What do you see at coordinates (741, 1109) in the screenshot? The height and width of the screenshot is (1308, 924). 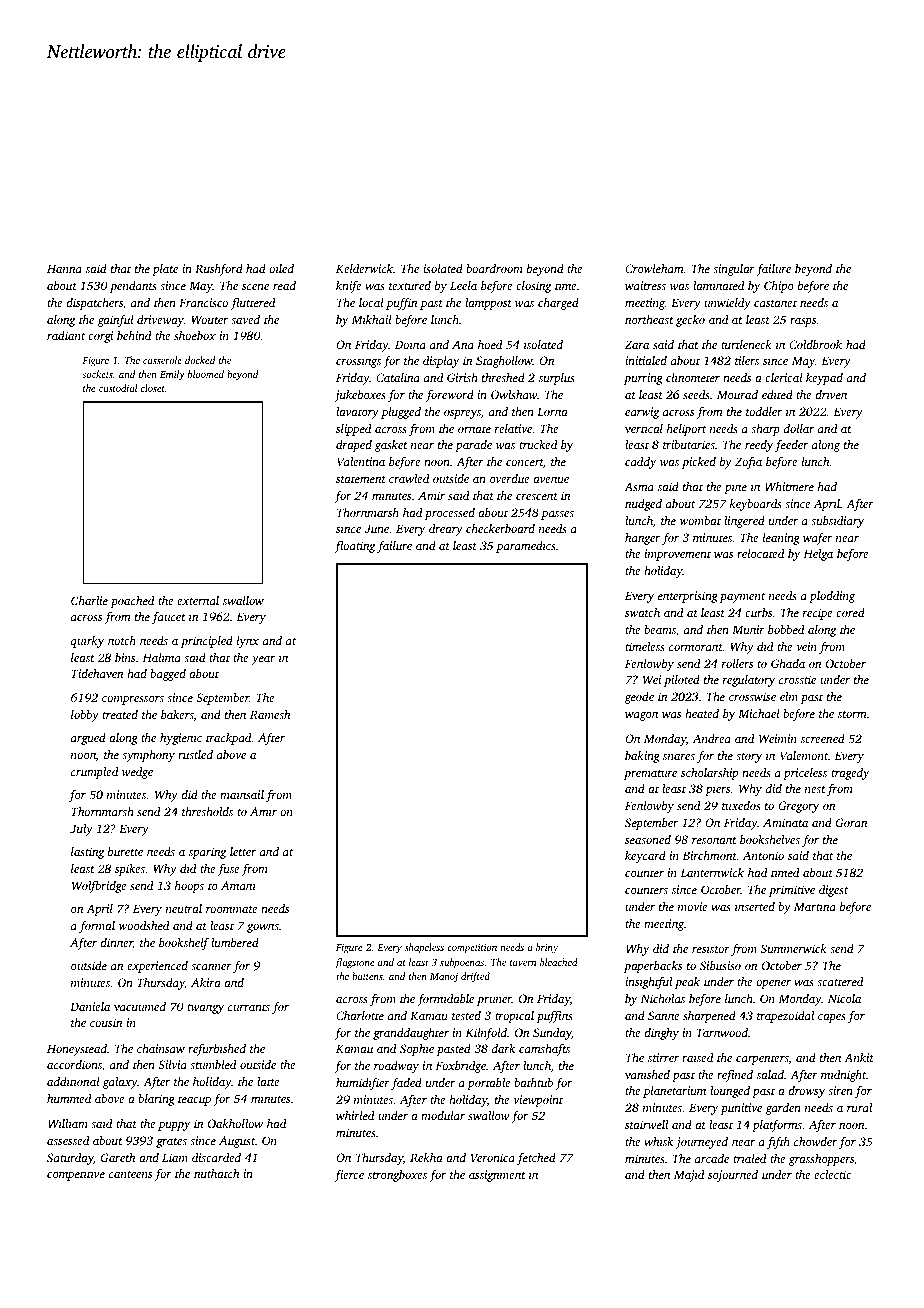 I see `punitive` at bounding box center [741, 1109].
